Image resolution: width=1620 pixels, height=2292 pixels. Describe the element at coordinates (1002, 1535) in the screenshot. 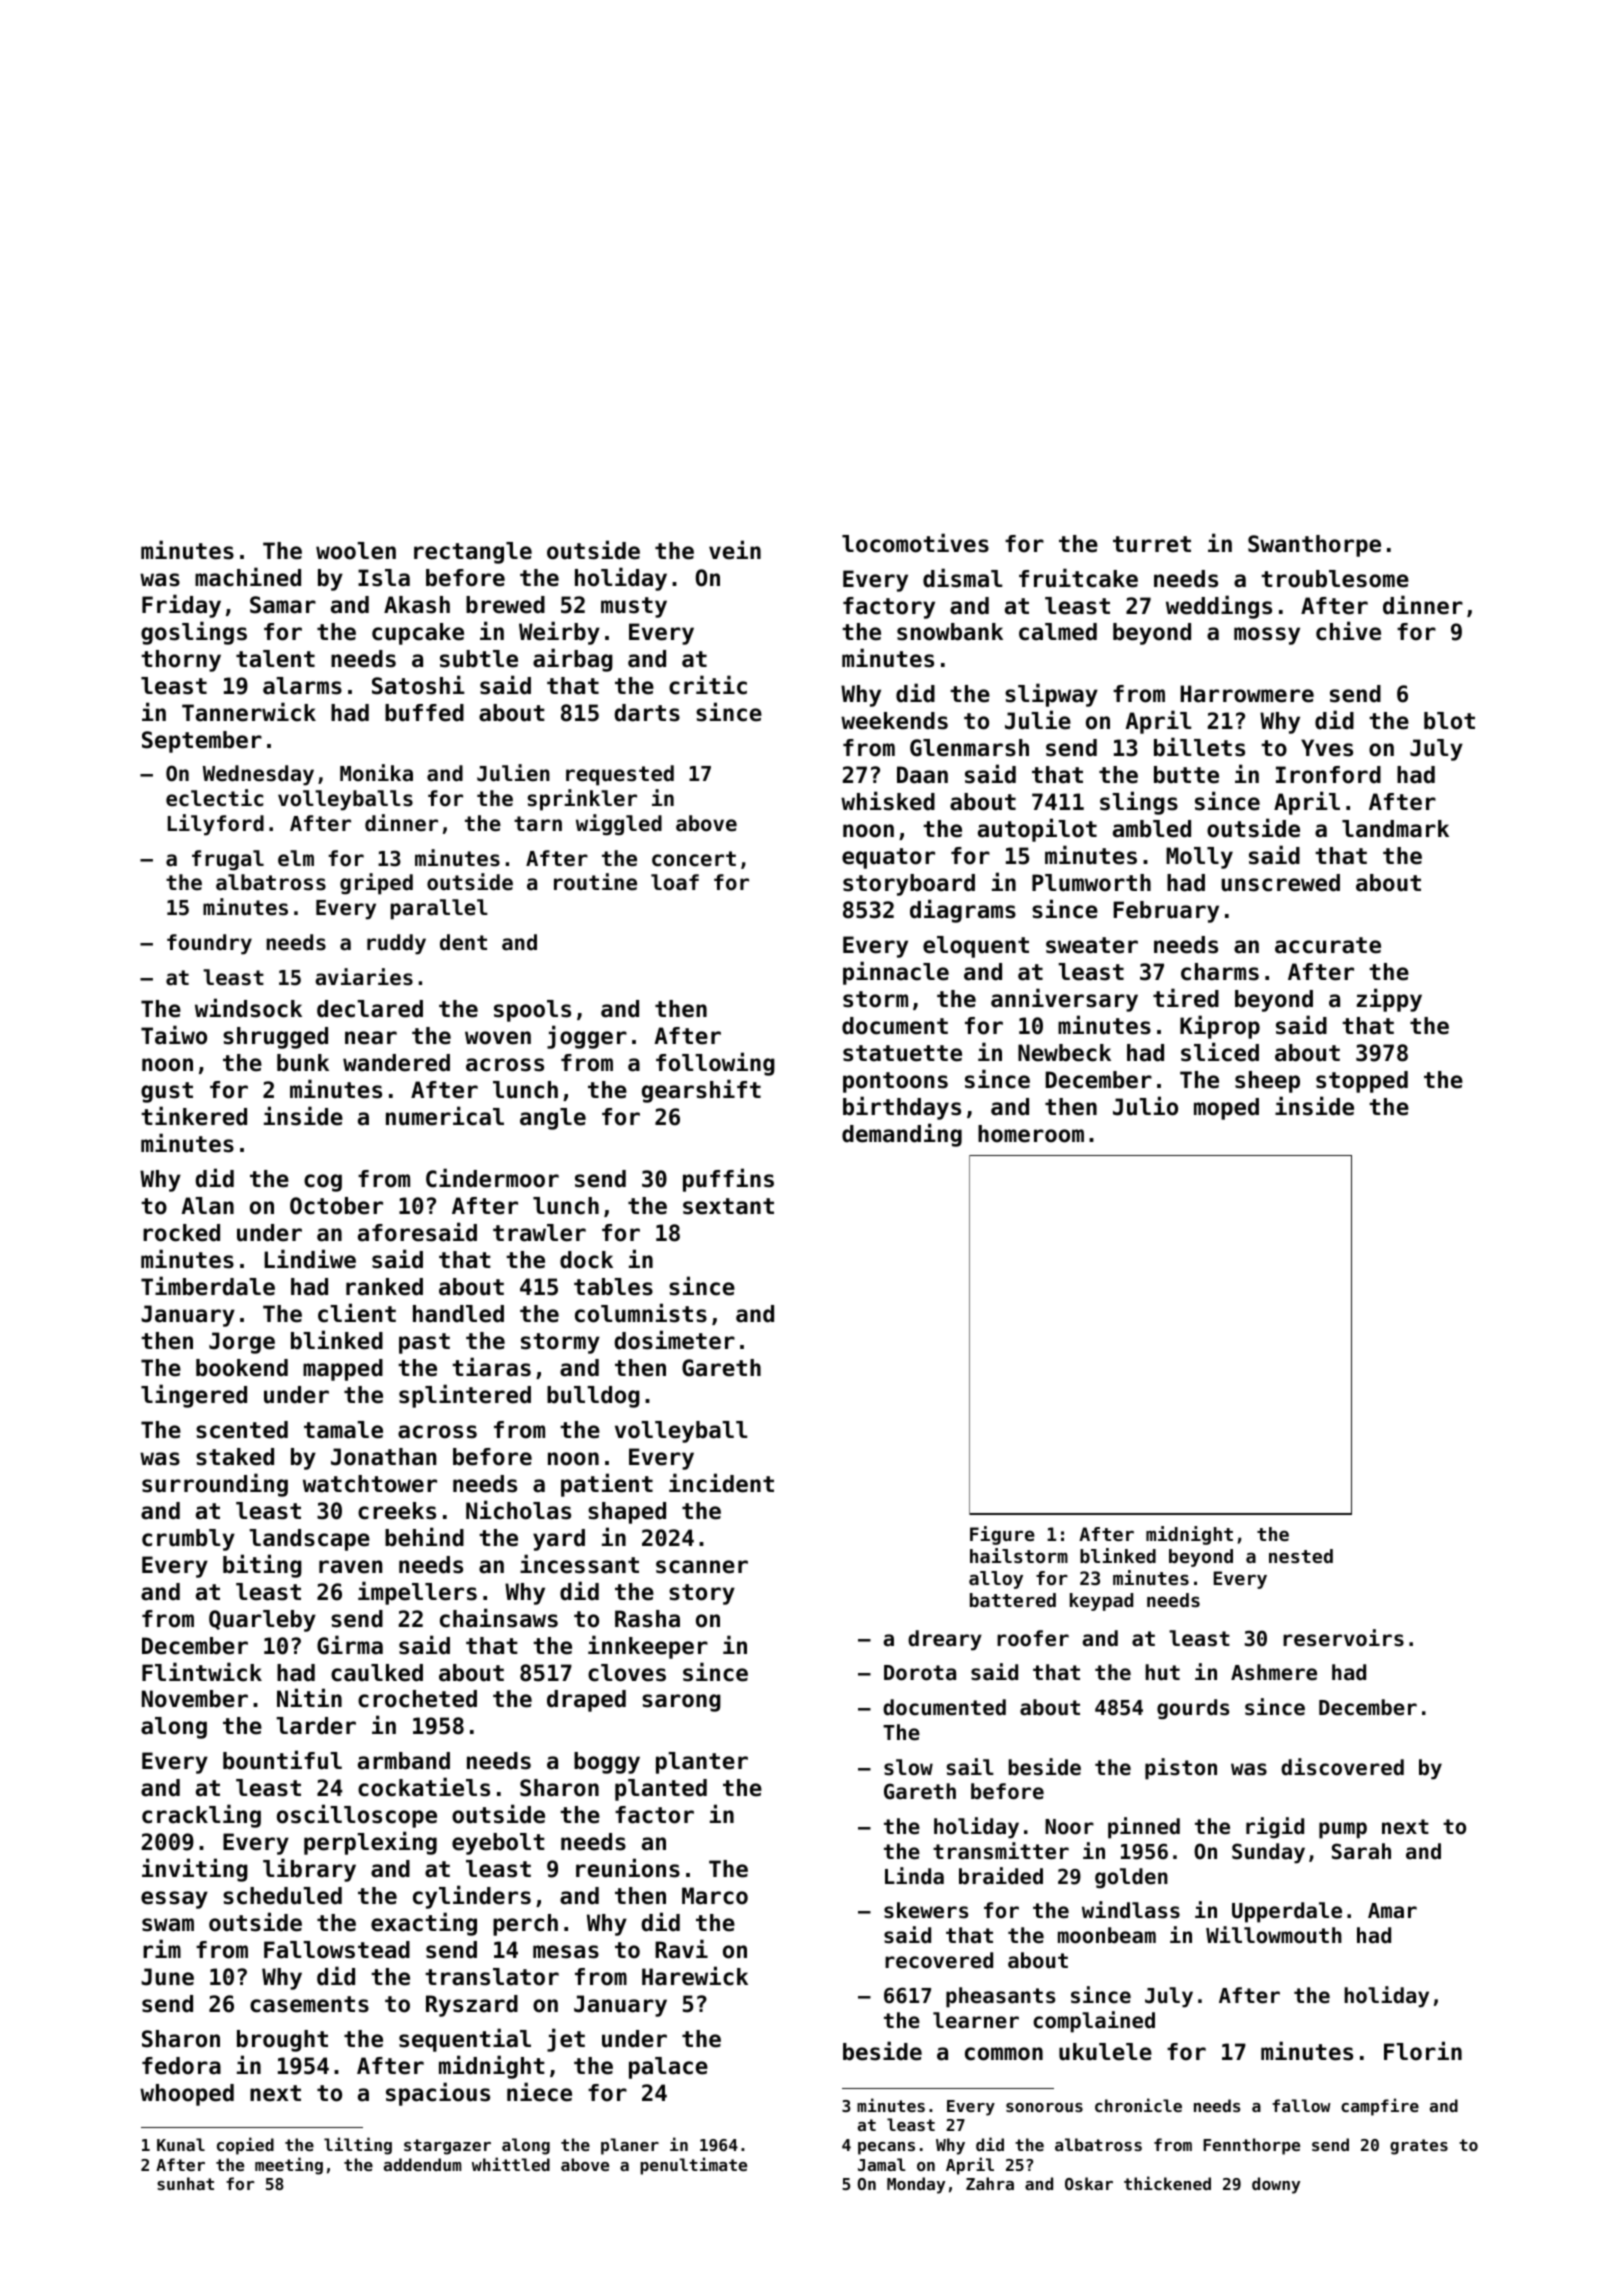

I see `Figure` at that location.
